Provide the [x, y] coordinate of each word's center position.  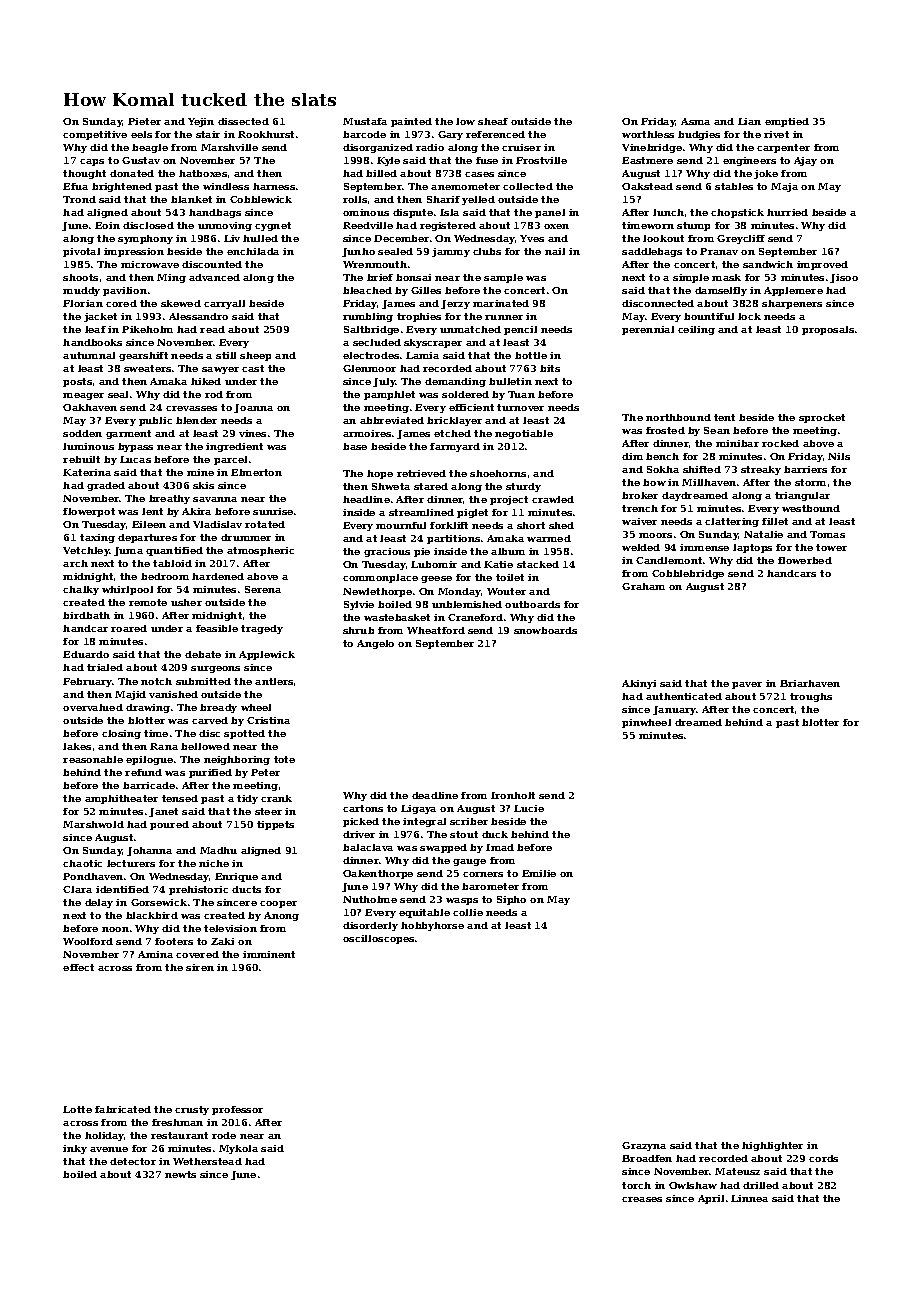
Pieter [144, 121]
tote [284, 759]
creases [642, 1199]
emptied [787, 122]
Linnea [749, 1198]
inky [75, 1149]
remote [148, 602]
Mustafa [365, 121]
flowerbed [805, 560]
